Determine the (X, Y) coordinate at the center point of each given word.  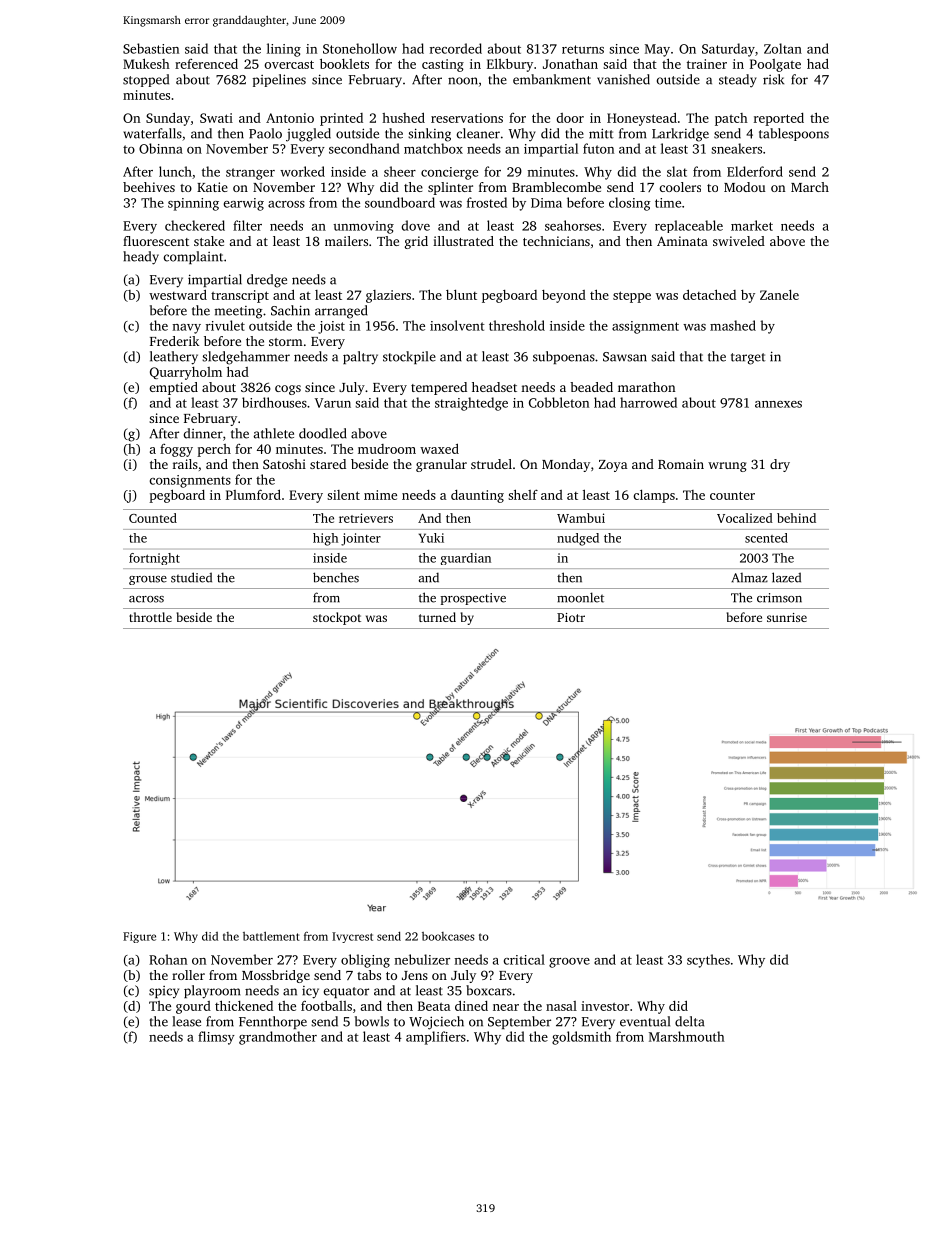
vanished (623, 79)
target (748, 359)
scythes (708, 961)
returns (583, 49)
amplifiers (436, 1038)
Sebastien (151, 48)
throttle (150, 617)
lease (187, 1021)
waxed (439, 448)
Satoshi (284, 464)
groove (569, 963)
